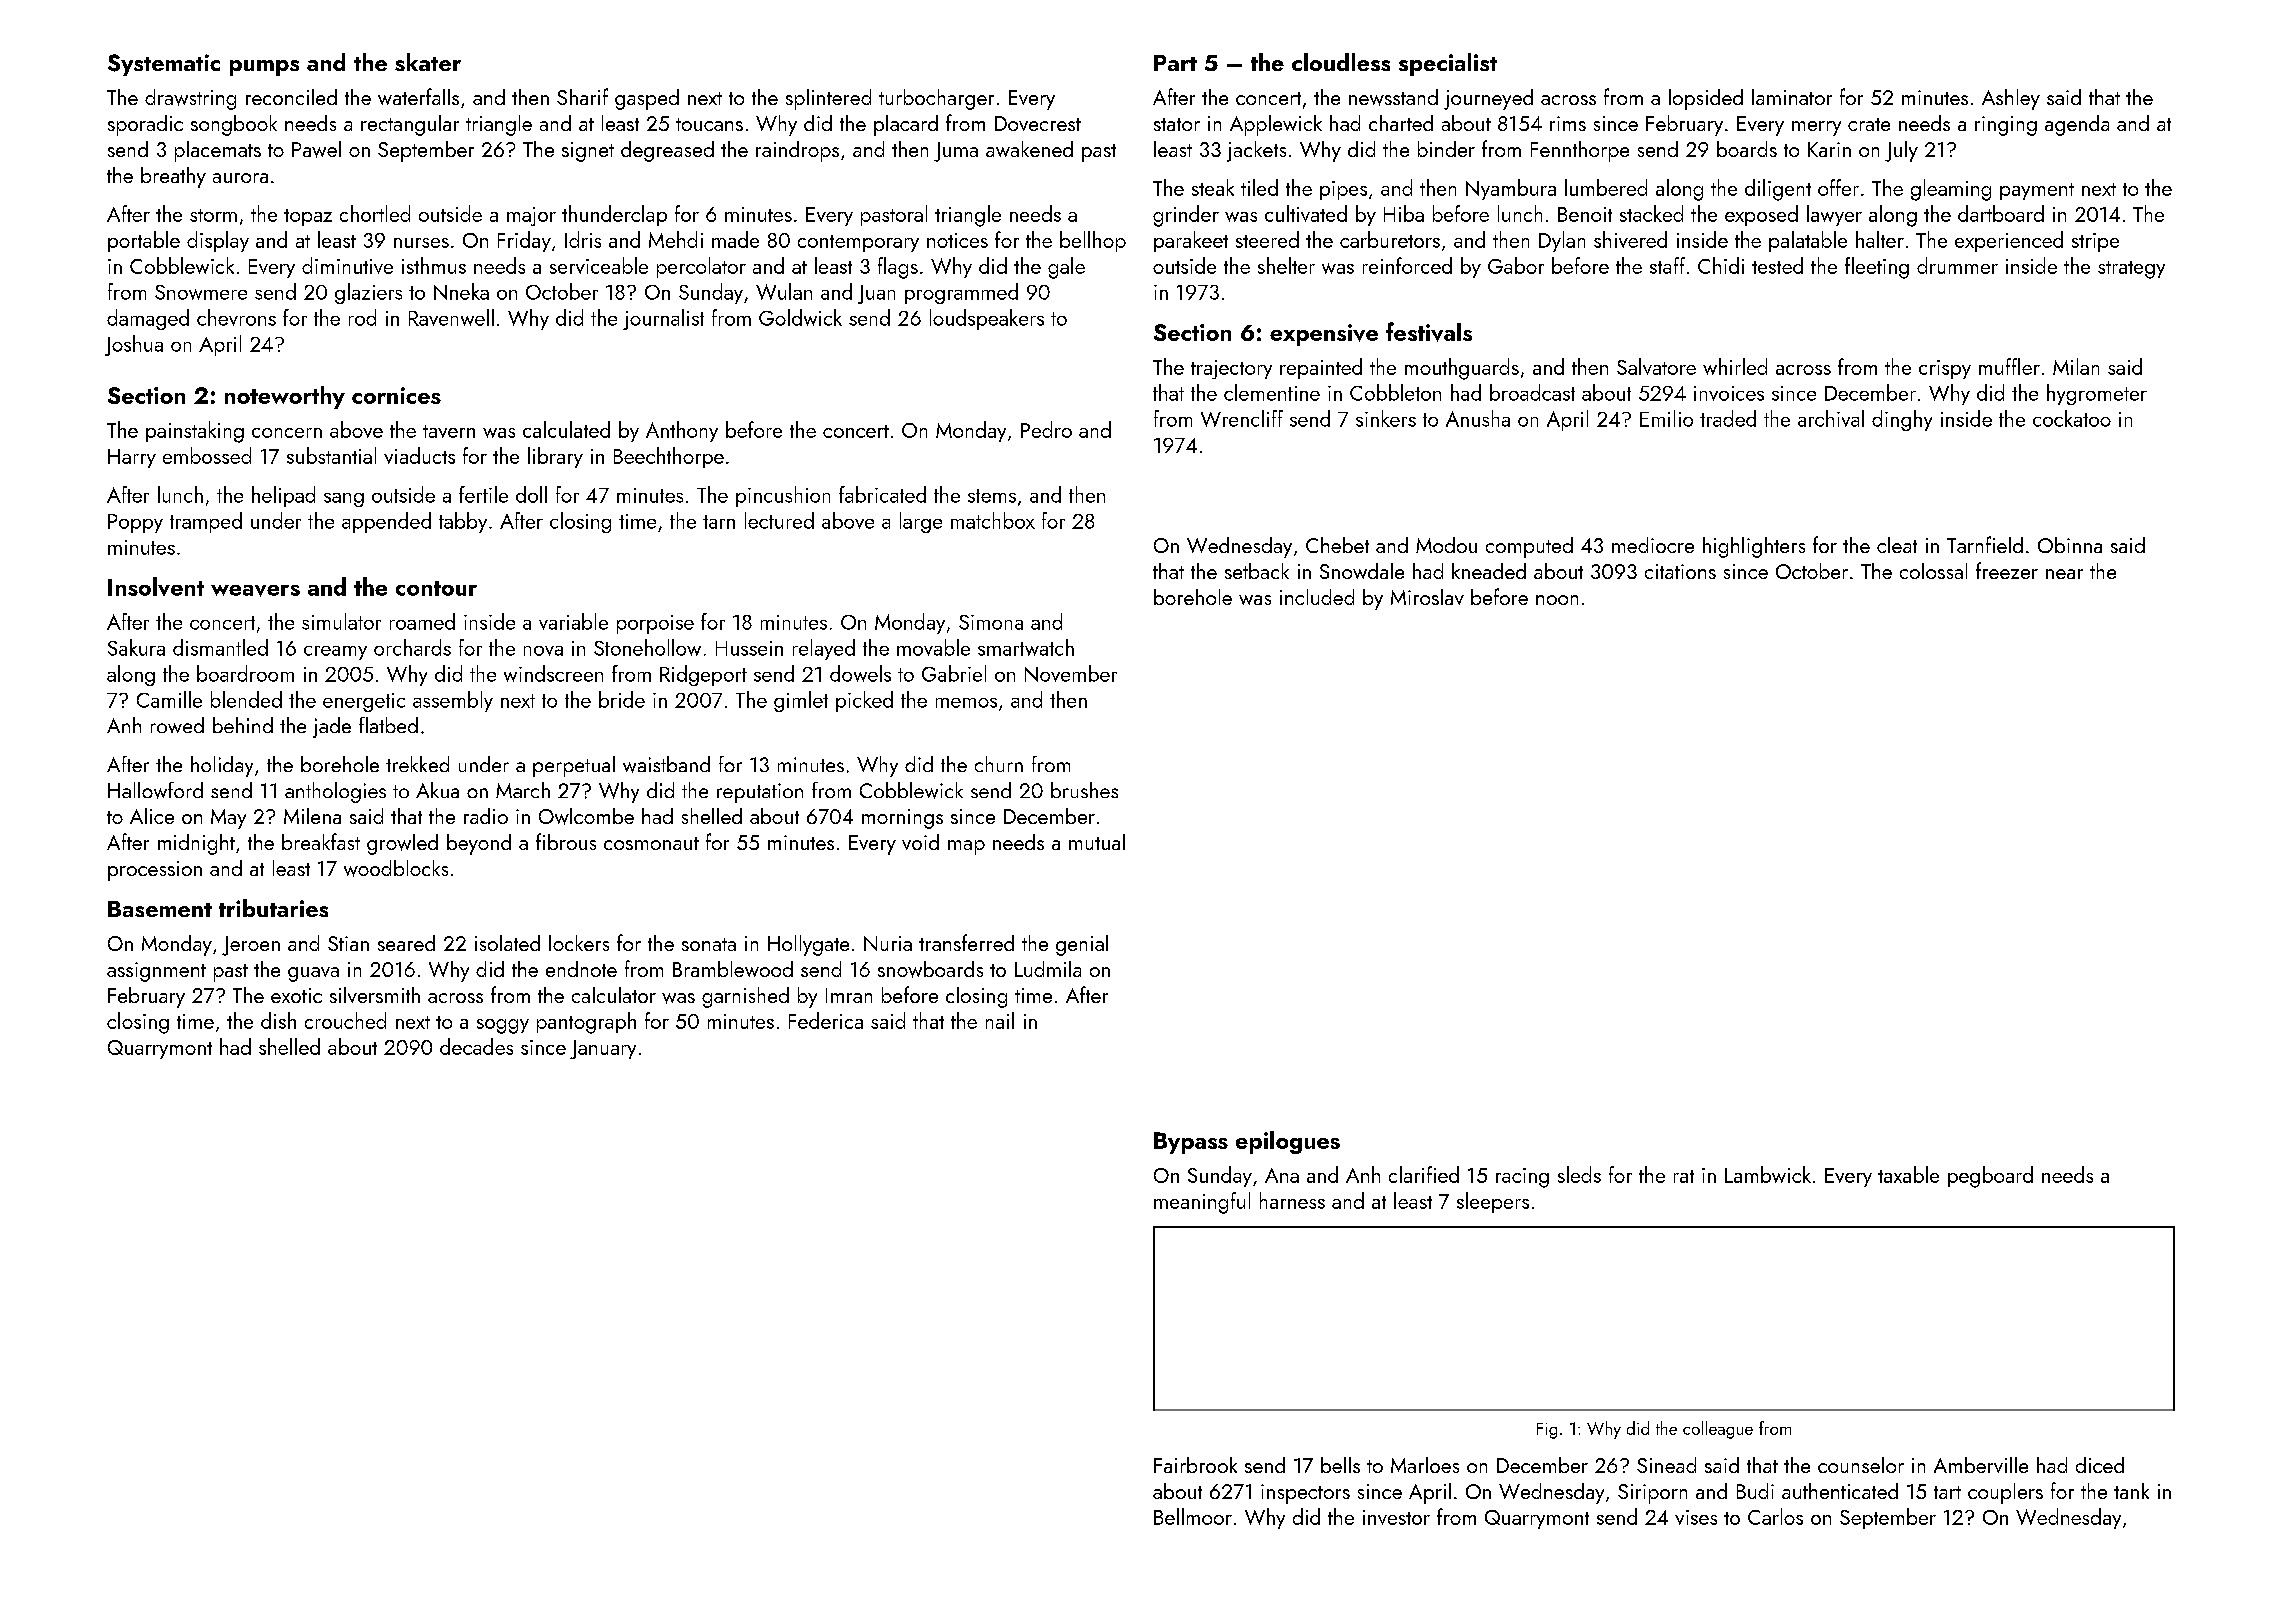 This screenshot has height=1614, width=2282. Describe the element at coordinates (2131, 270) in the screenshot. I see `strategy` at that location.
